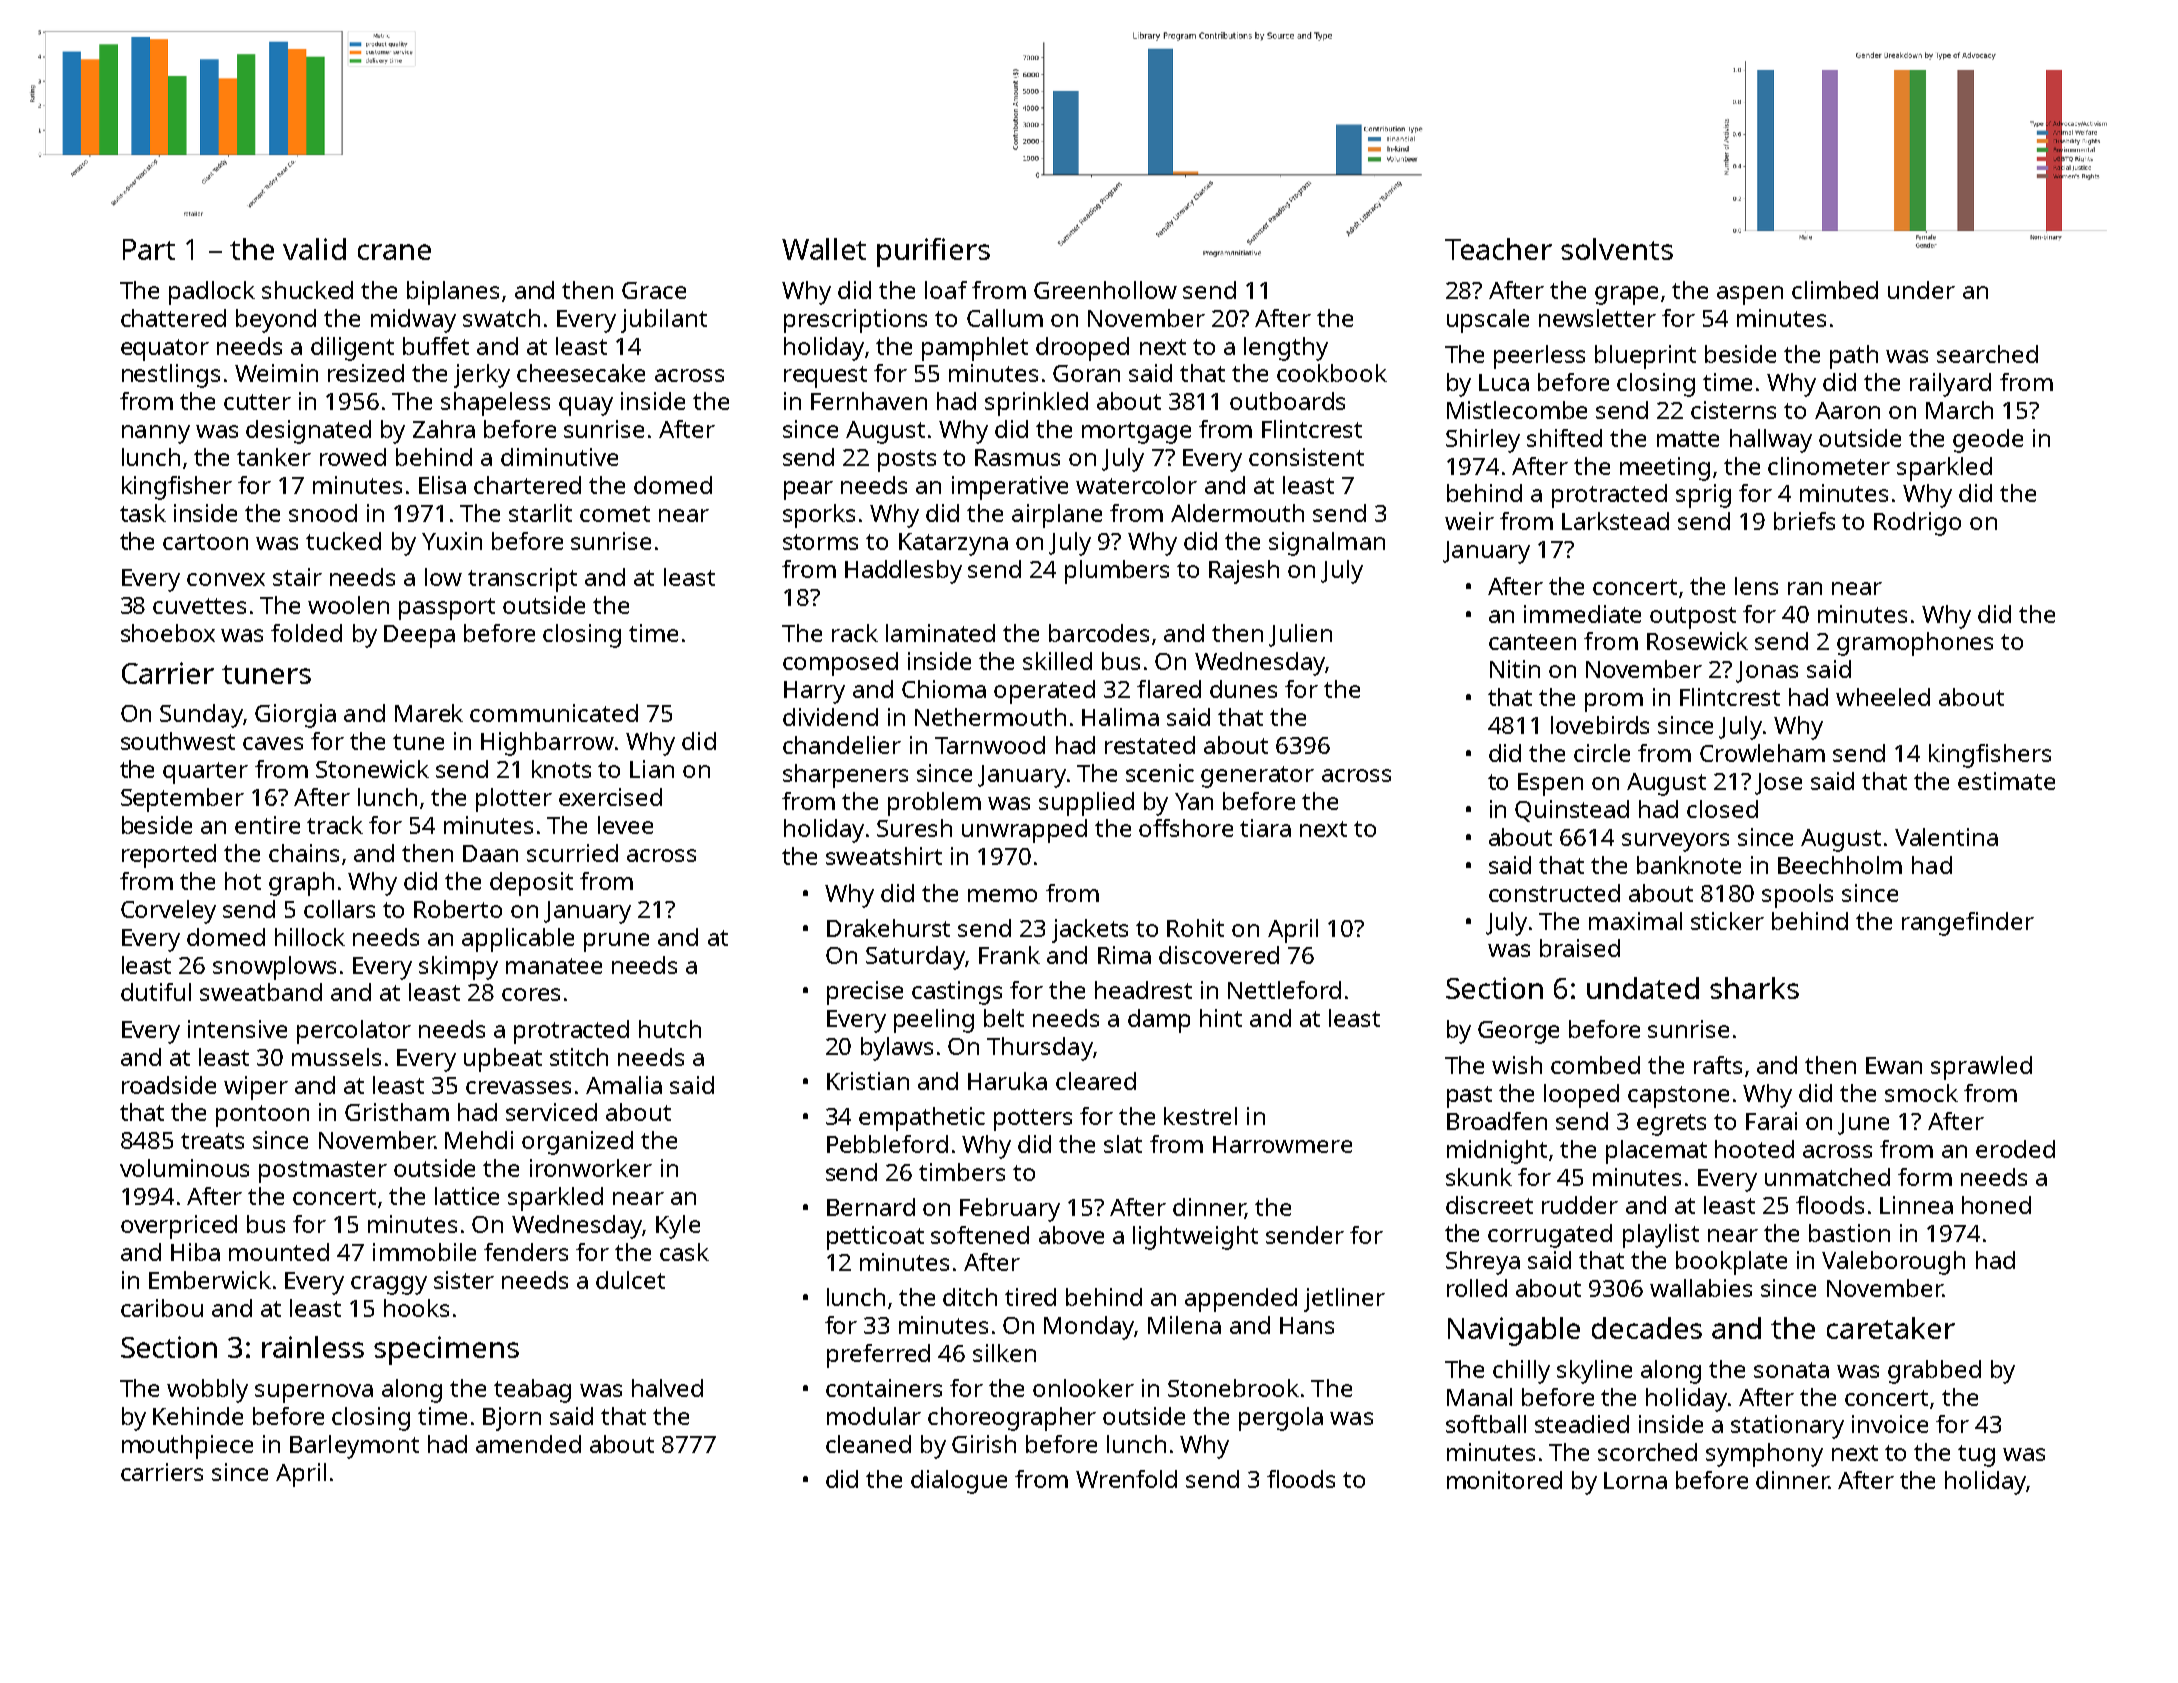 This page has width=2178, height=1683. Describe the element at coordinates (354, 1447) in the page. I see `Barleymont` at that location.
